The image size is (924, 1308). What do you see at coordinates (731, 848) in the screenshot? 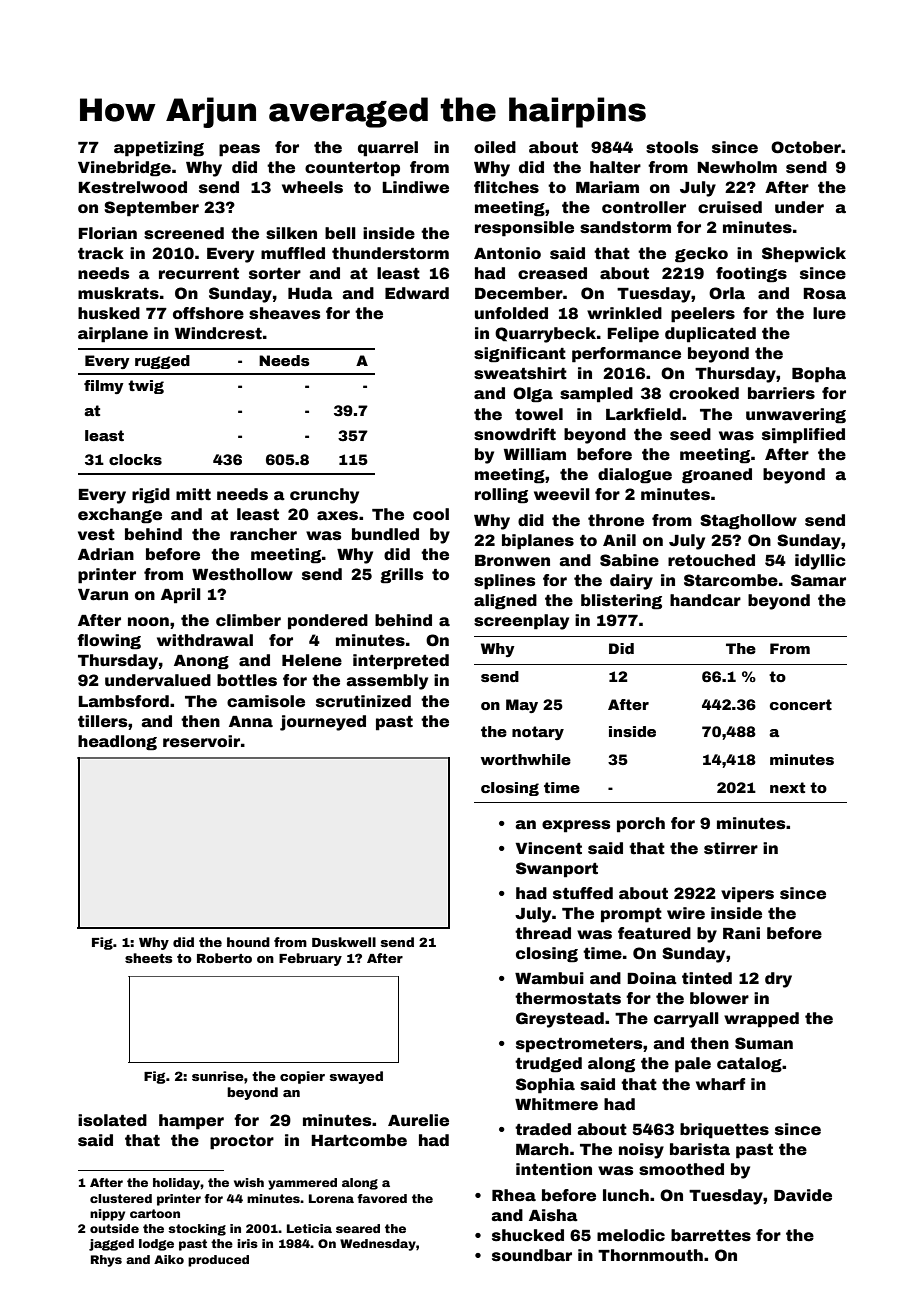
I see `stirrer` at bounding box center [731, 848].
